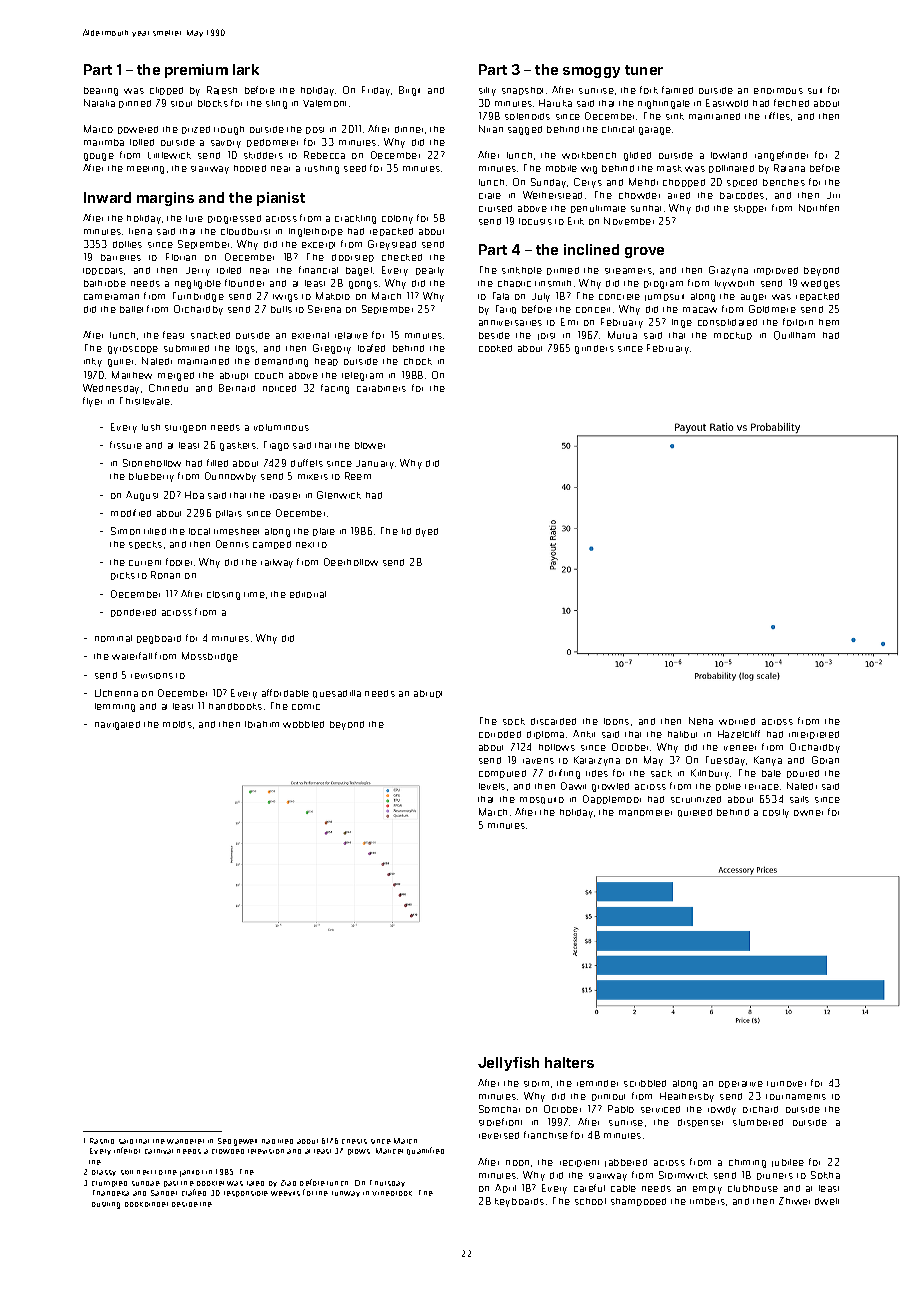  What do you see at coordinates (519, 1202) in the screenshot?
I see `keyboards` at bounding box center [519, 1202].
